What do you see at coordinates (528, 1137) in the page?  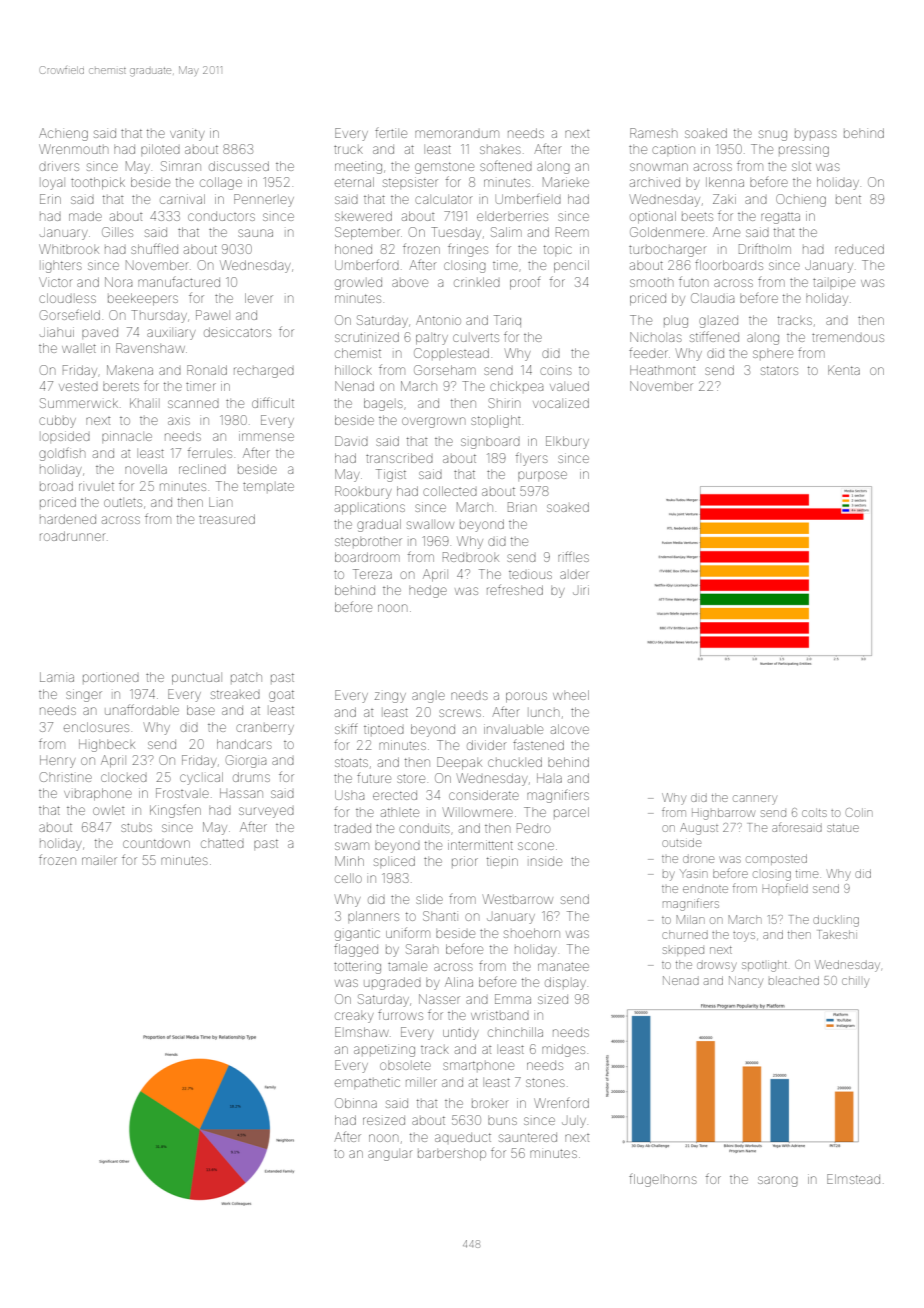 I see `sauntered` at bounding box center [528, 1137].
